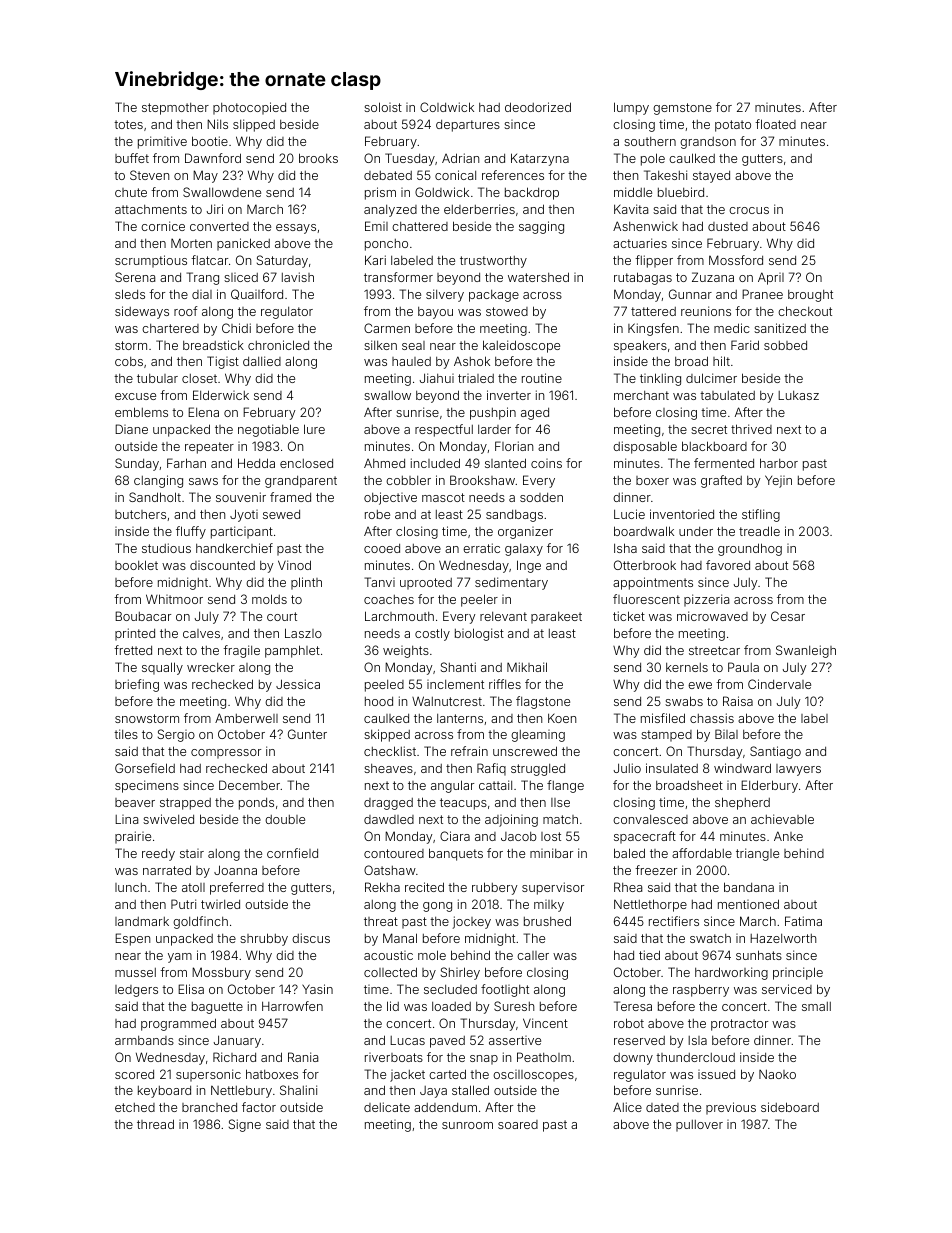 Image resolution: width=952 pixels, height=1233 pixels. What do you see at coordinates (749, 887) in the screenshot?
I see `bandana` at bounding box center [749, 887].
